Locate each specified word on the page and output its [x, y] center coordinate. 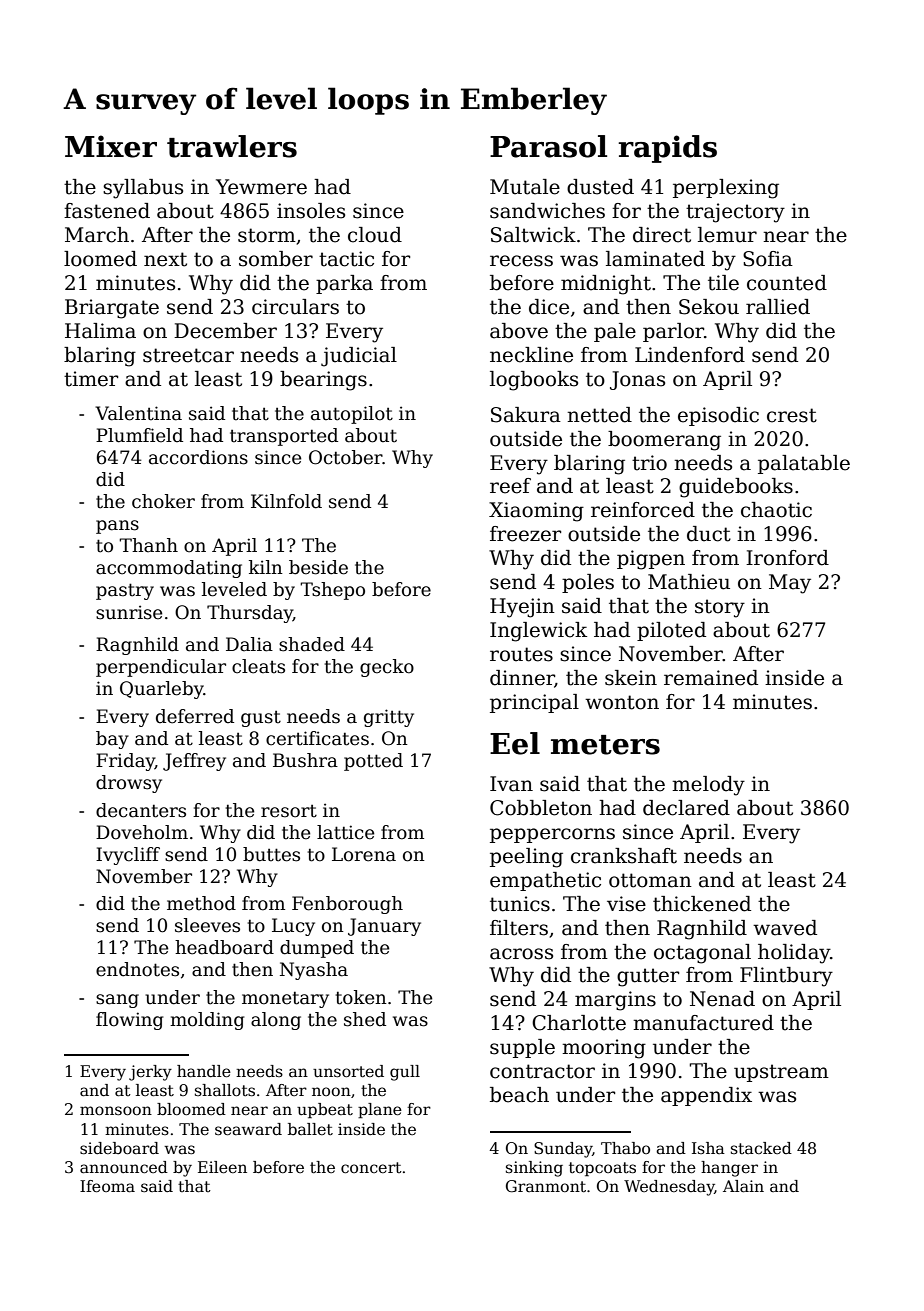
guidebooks [736, 488]
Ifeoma [107, 1186]
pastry [125, 591]
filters [519, 928]
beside [318, 567]
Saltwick [533, 235]
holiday [794, 954]
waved [785, 928]
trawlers [232, 146]
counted [787, 283]
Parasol [548, 146]
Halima [100, 331]
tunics [520, 904]
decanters [141, 810]
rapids [667, 149]
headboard [224, 947]
